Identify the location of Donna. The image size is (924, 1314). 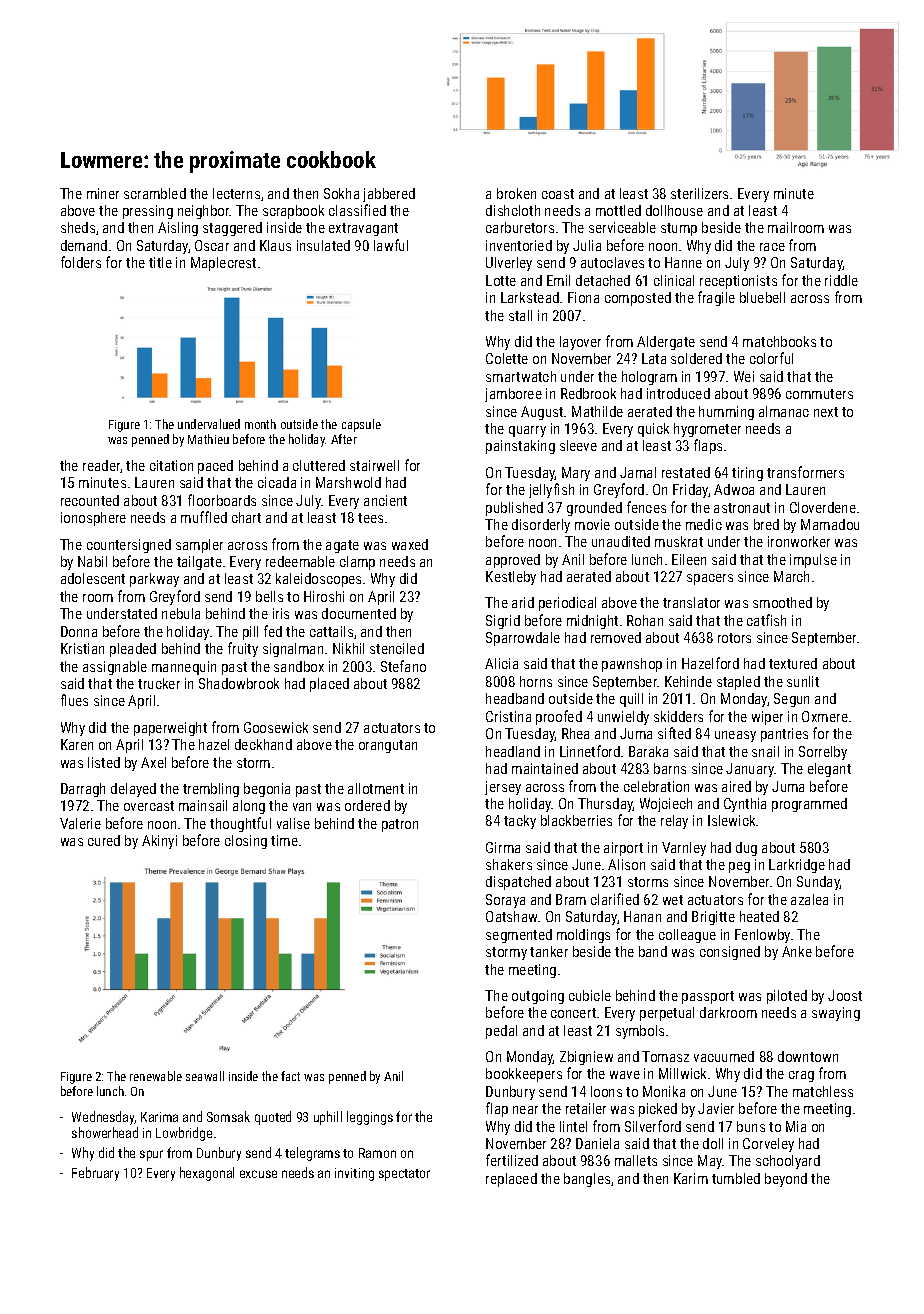
(79, 631).
